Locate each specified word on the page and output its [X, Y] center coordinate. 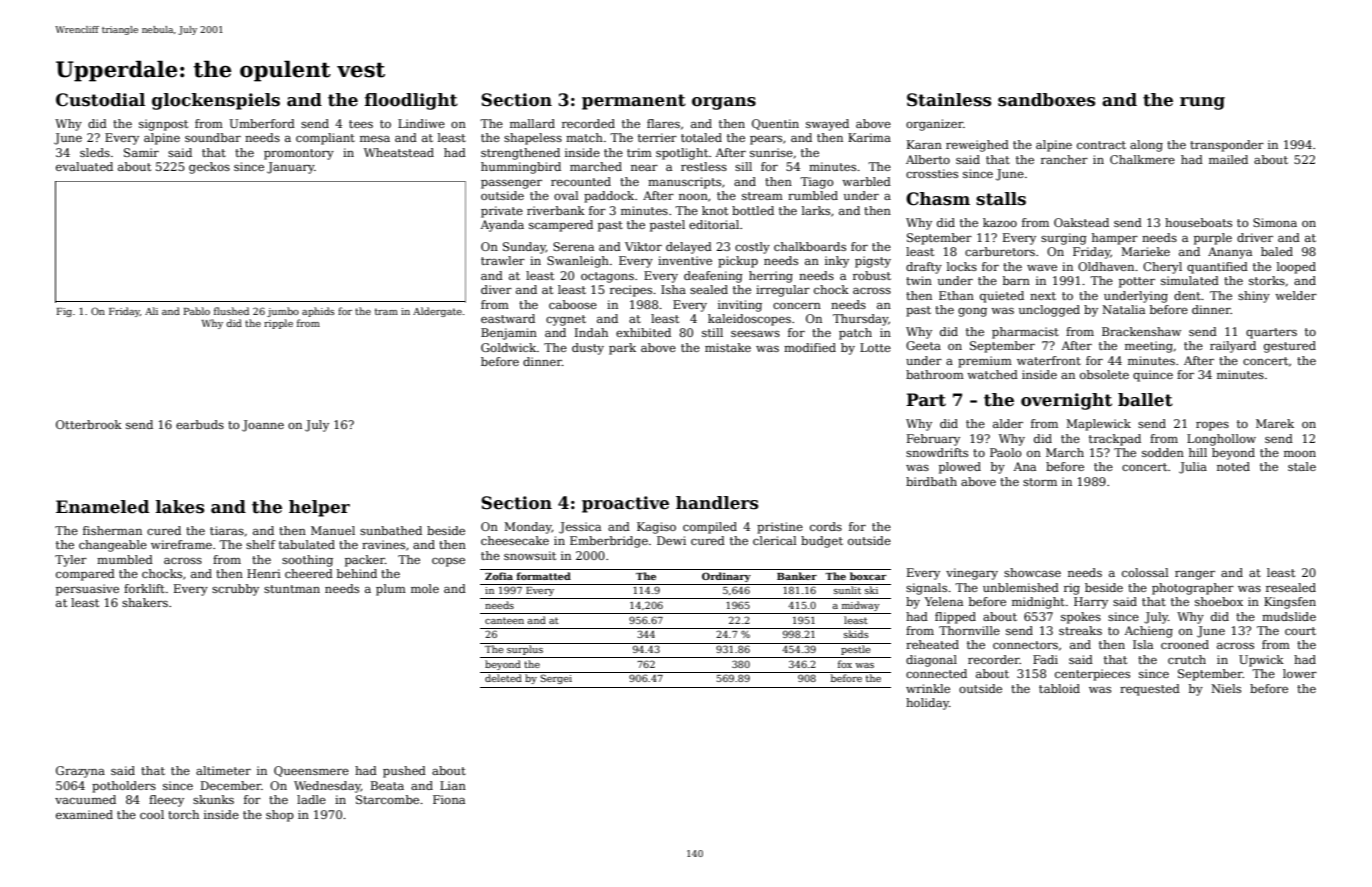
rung [1202, 103]
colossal [1145, 572]
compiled [710, 528]
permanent [634, 102]
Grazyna [80, 772]
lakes [180, 507]
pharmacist [1025, 333]
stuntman [292, 589]
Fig [64, 312]
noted [1233, 466]
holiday [927, 704]
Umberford [262, 123]
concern [797, 306]
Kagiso [656, 528]
